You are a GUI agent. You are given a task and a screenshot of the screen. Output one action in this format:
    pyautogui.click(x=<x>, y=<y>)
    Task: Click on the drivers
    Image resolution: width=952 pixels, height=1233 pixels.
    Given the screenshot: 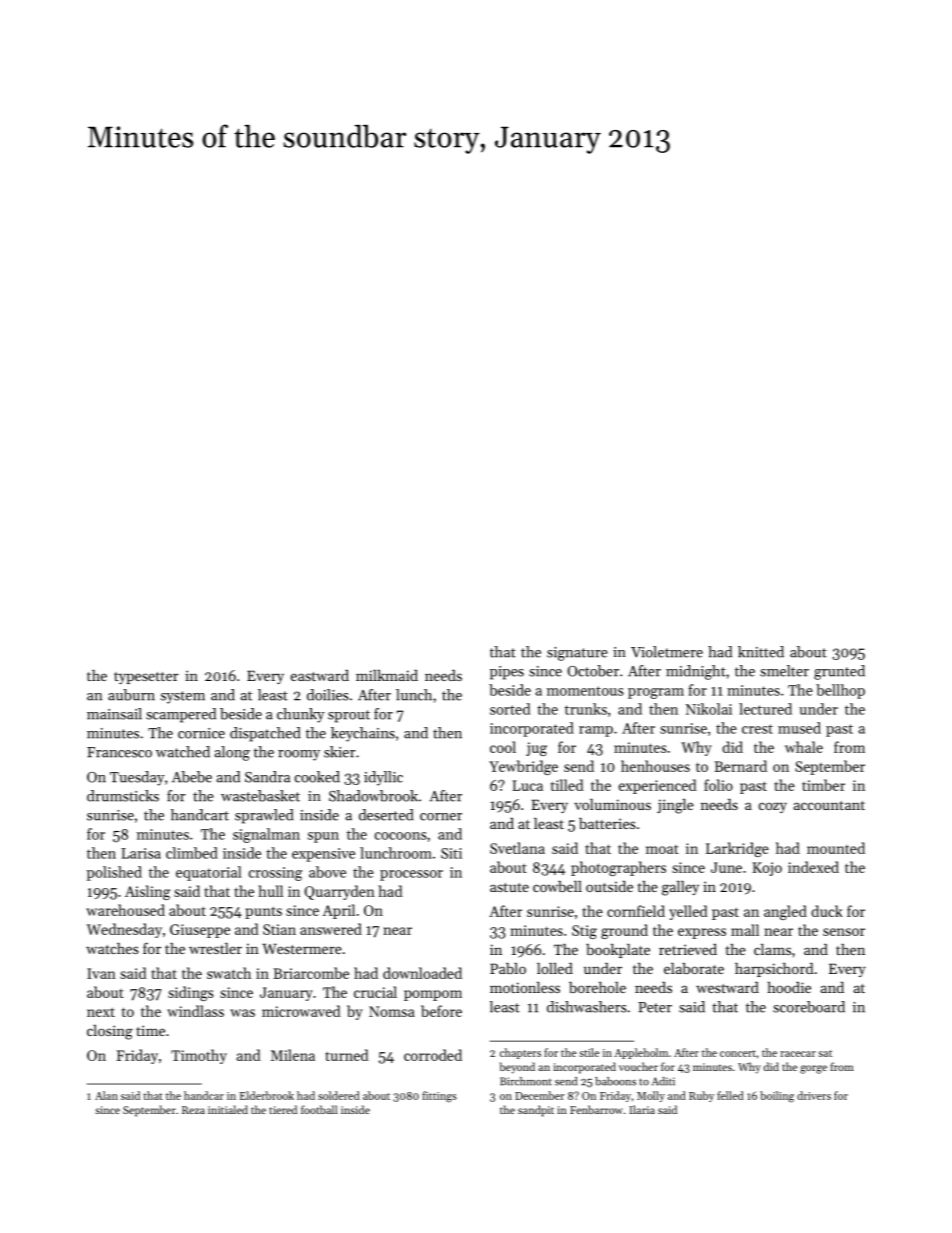 What is the action you would take?
    pyautogui.click(x=814, y=1095)
